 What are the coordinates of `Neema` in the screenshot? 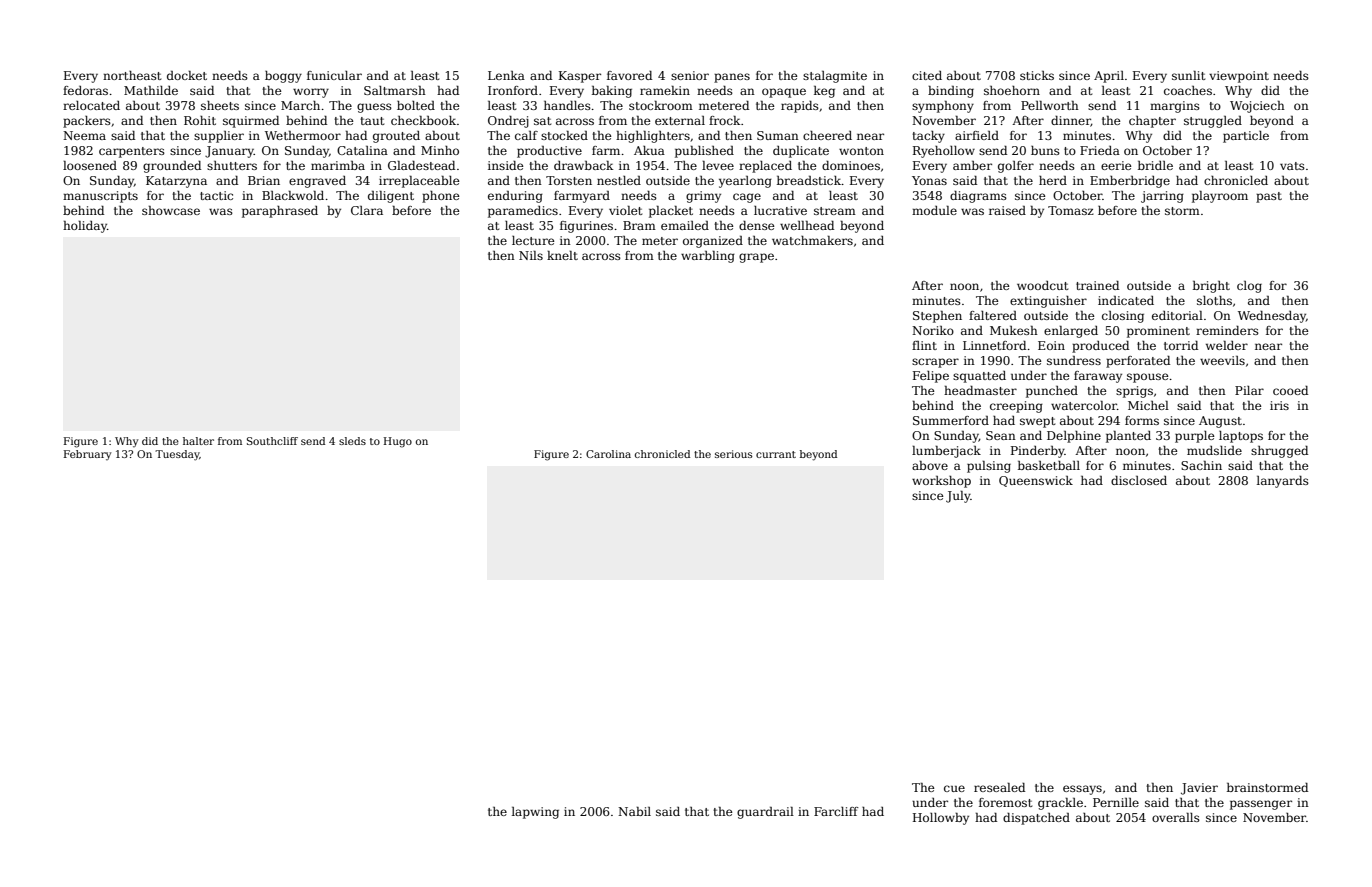 It's located at (84, 135).
